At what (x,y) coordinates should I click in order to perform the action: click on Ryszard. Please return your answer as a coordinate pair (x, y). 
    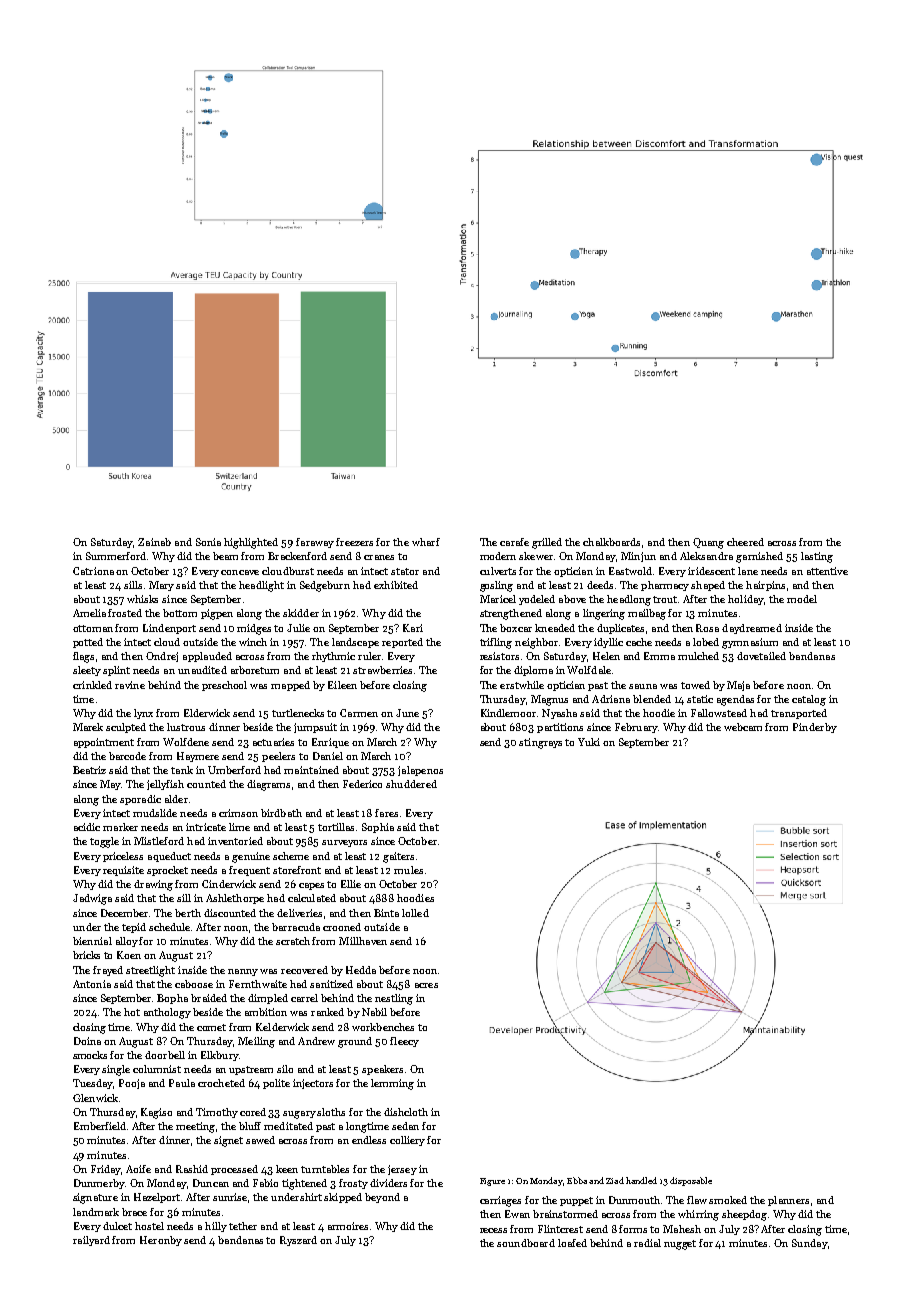
    Looking at the image, I should click on (298, 1241).
